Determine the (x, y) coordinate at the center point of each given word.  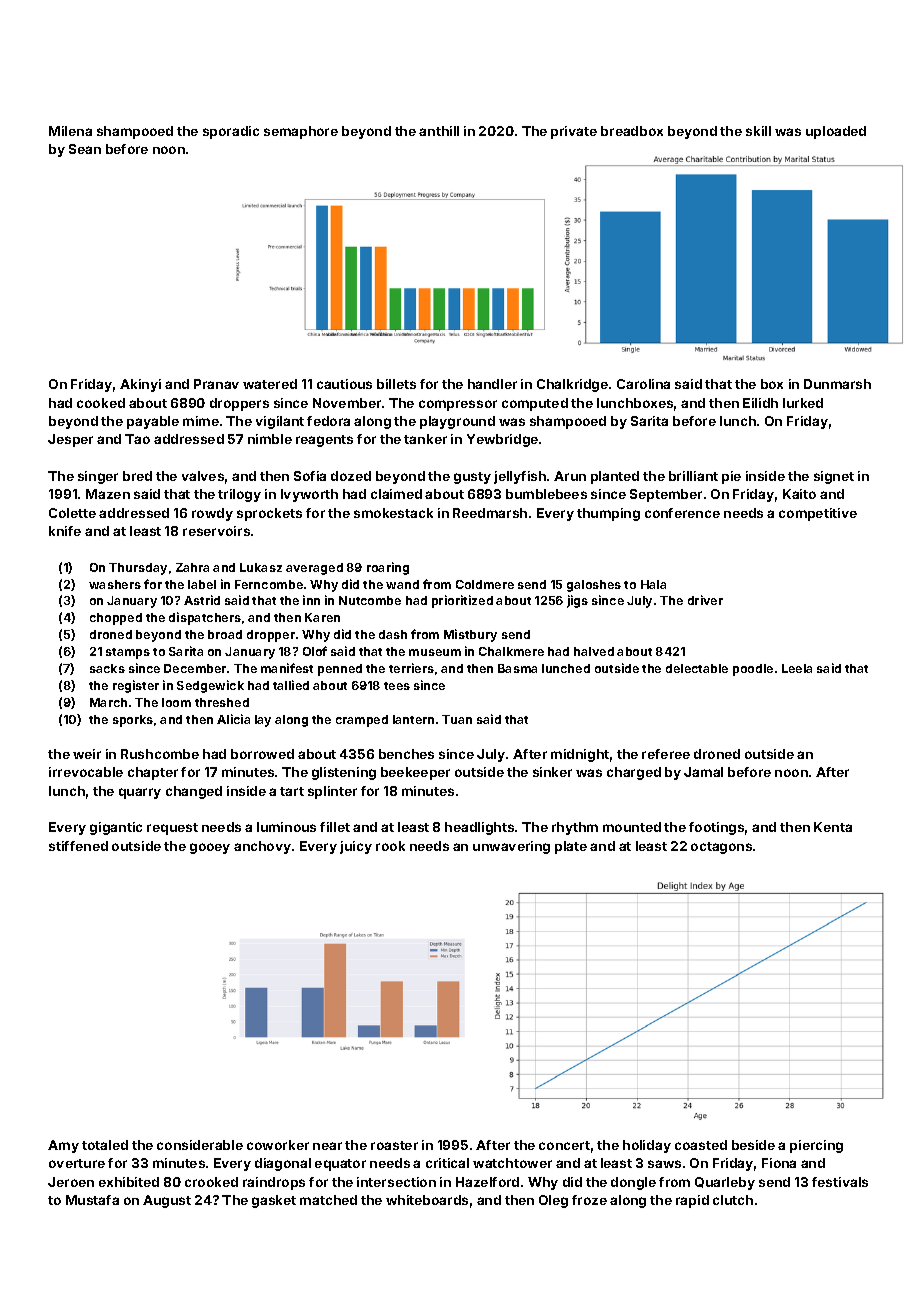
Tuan (457, 719)
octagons (721, 848)
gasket (274, 1201)
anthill (439, 131)
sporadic (231, 132)
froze (589, 1200)
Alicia (233, 719)
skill (758, 131)
